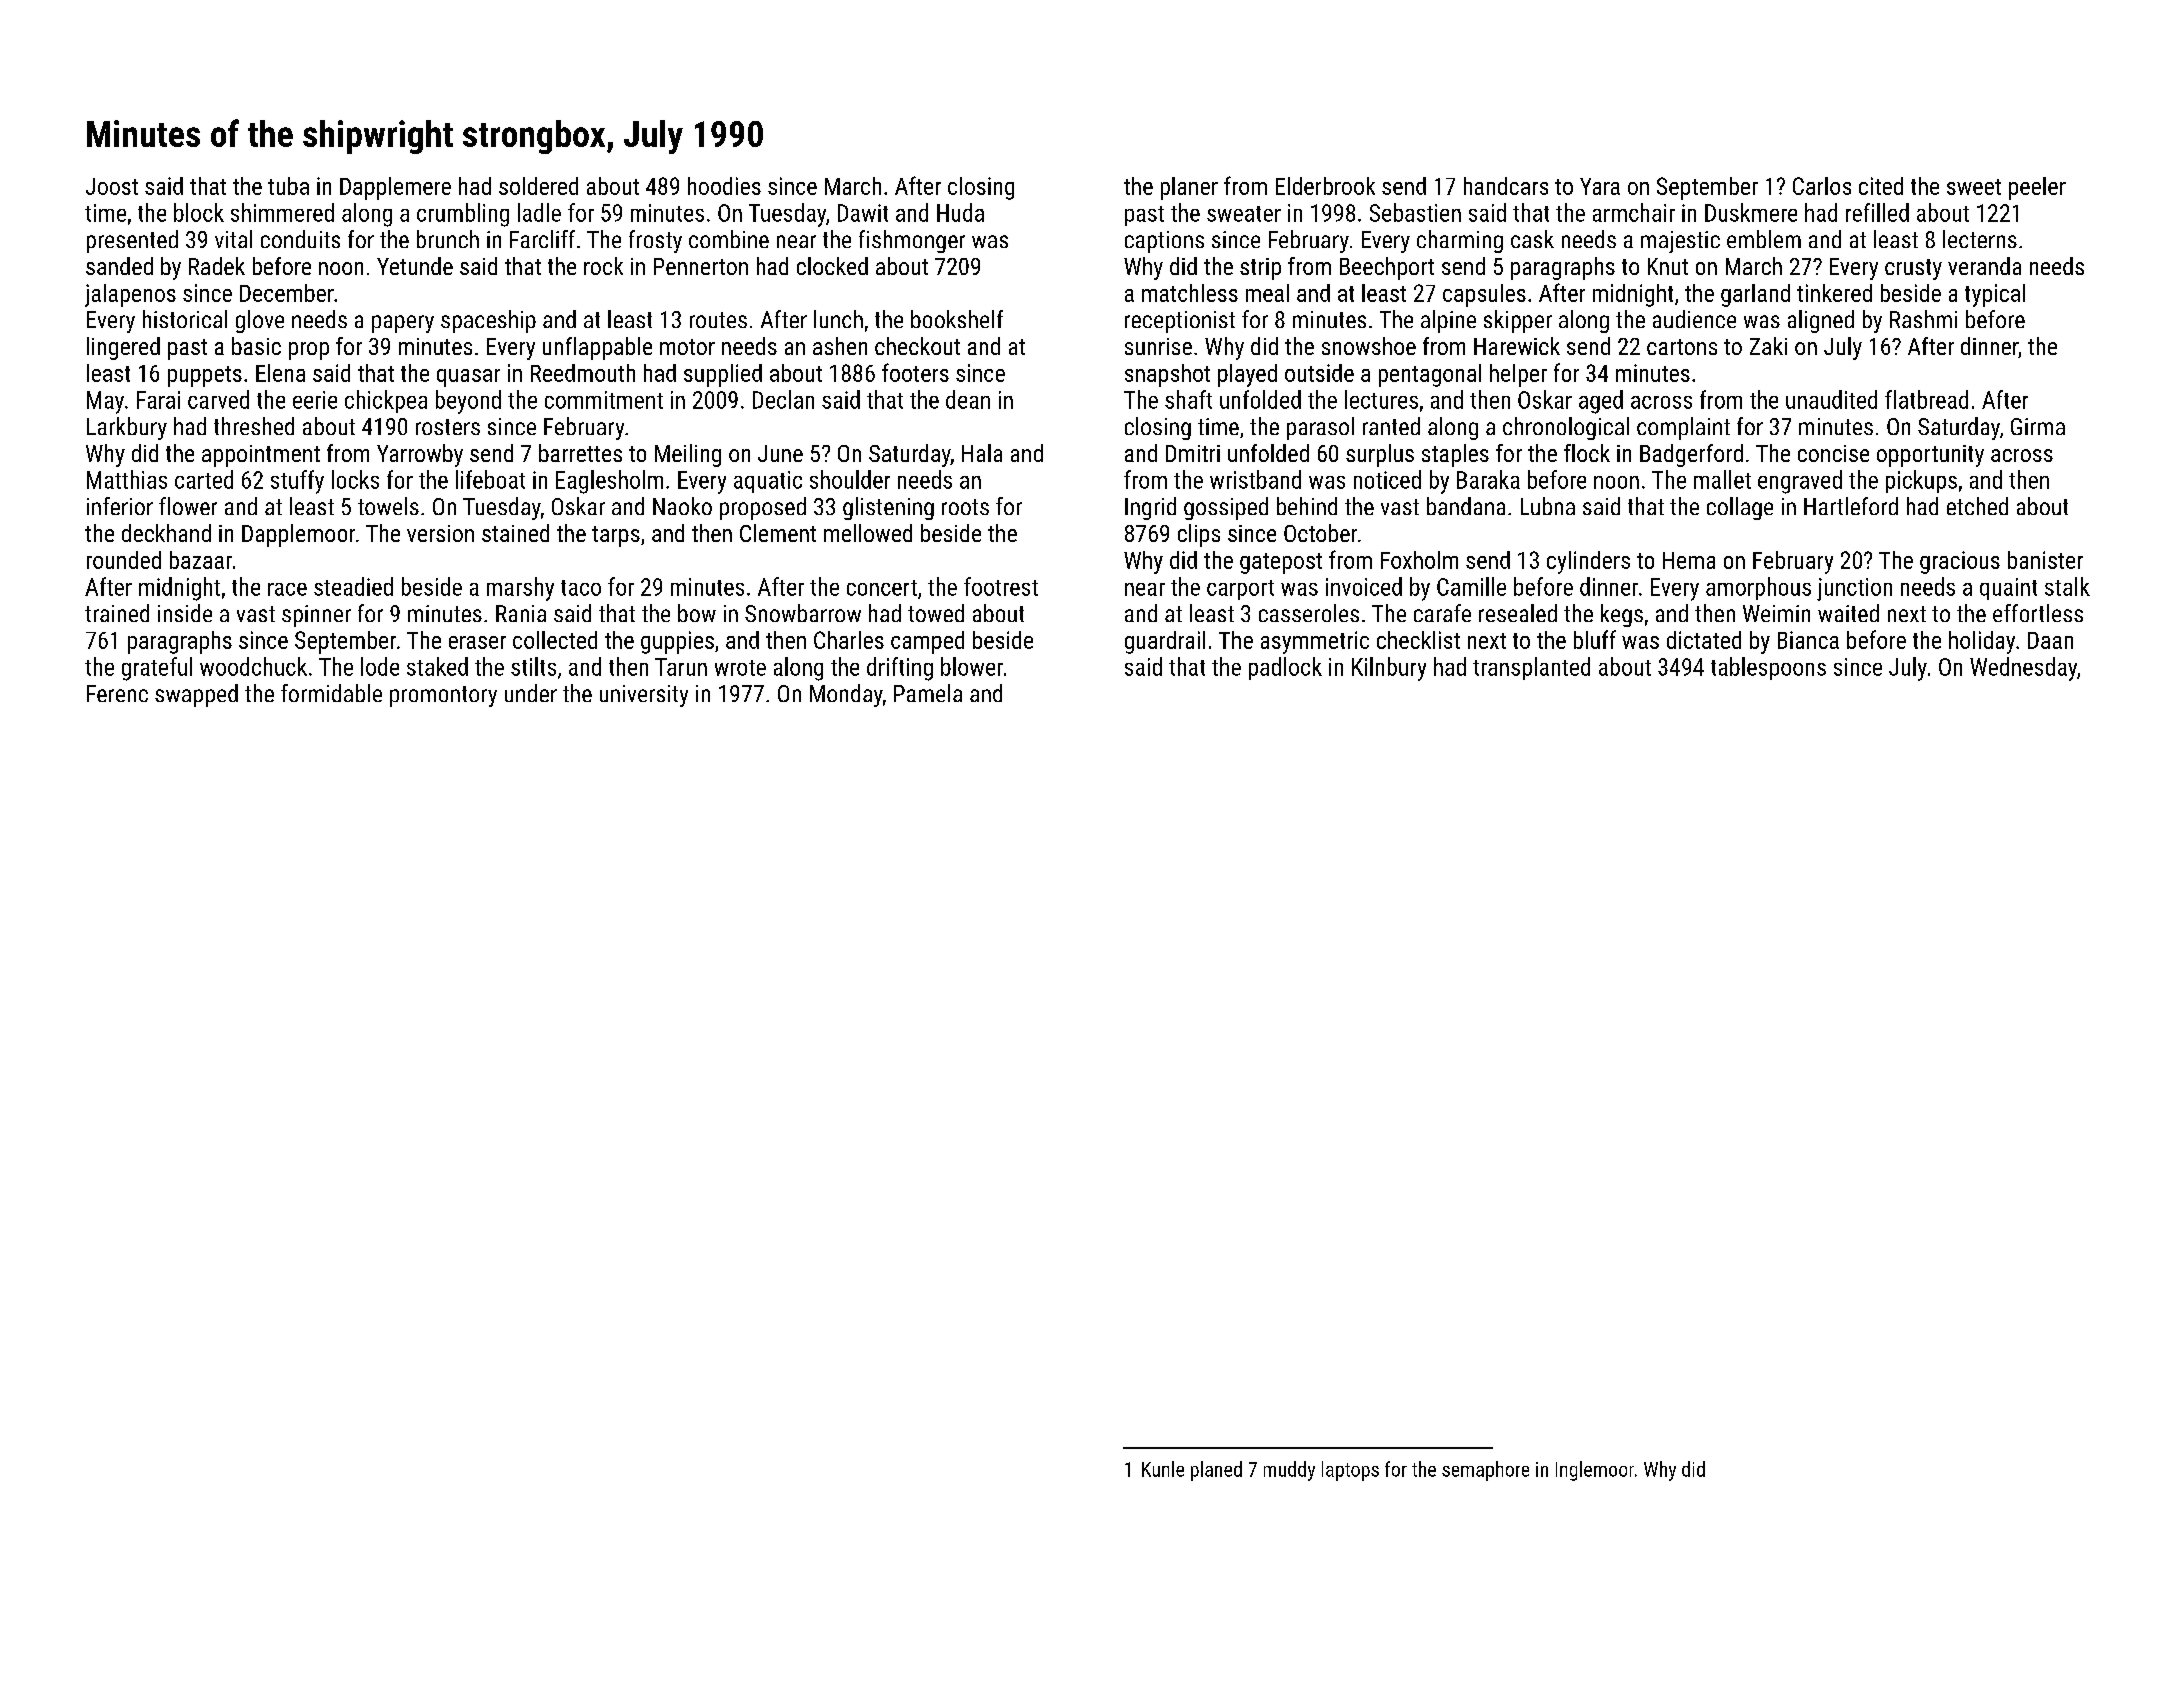 Image resolution: width=2178 pixels, height=1683 pixels. What do you see at coordinates (1768, 668) in the page?
I see `tablespoons` at bounding box center [1768, 668].
